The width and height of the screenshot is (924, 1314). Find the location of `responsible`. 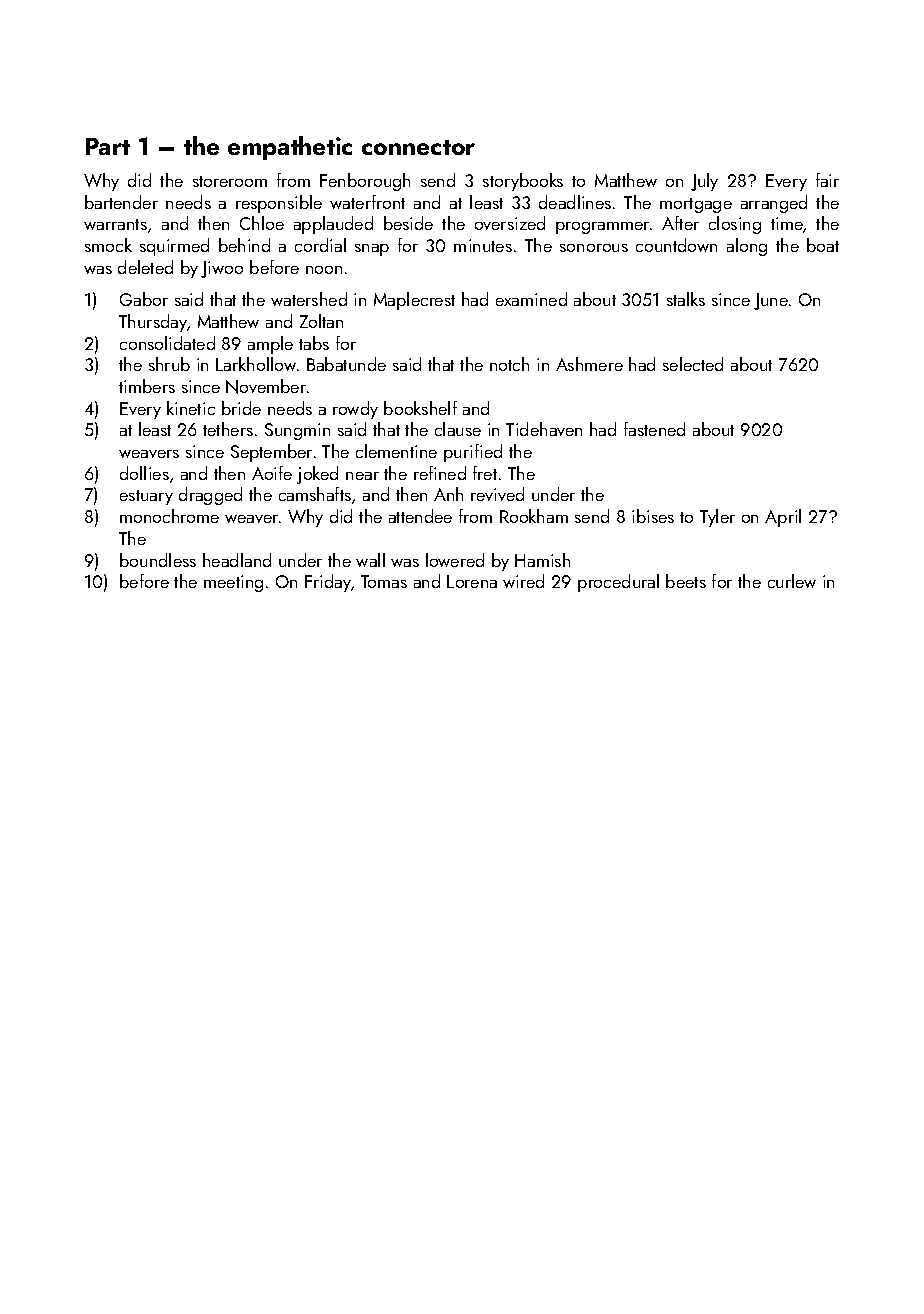

responsible is located at coordinates (279, 204).
